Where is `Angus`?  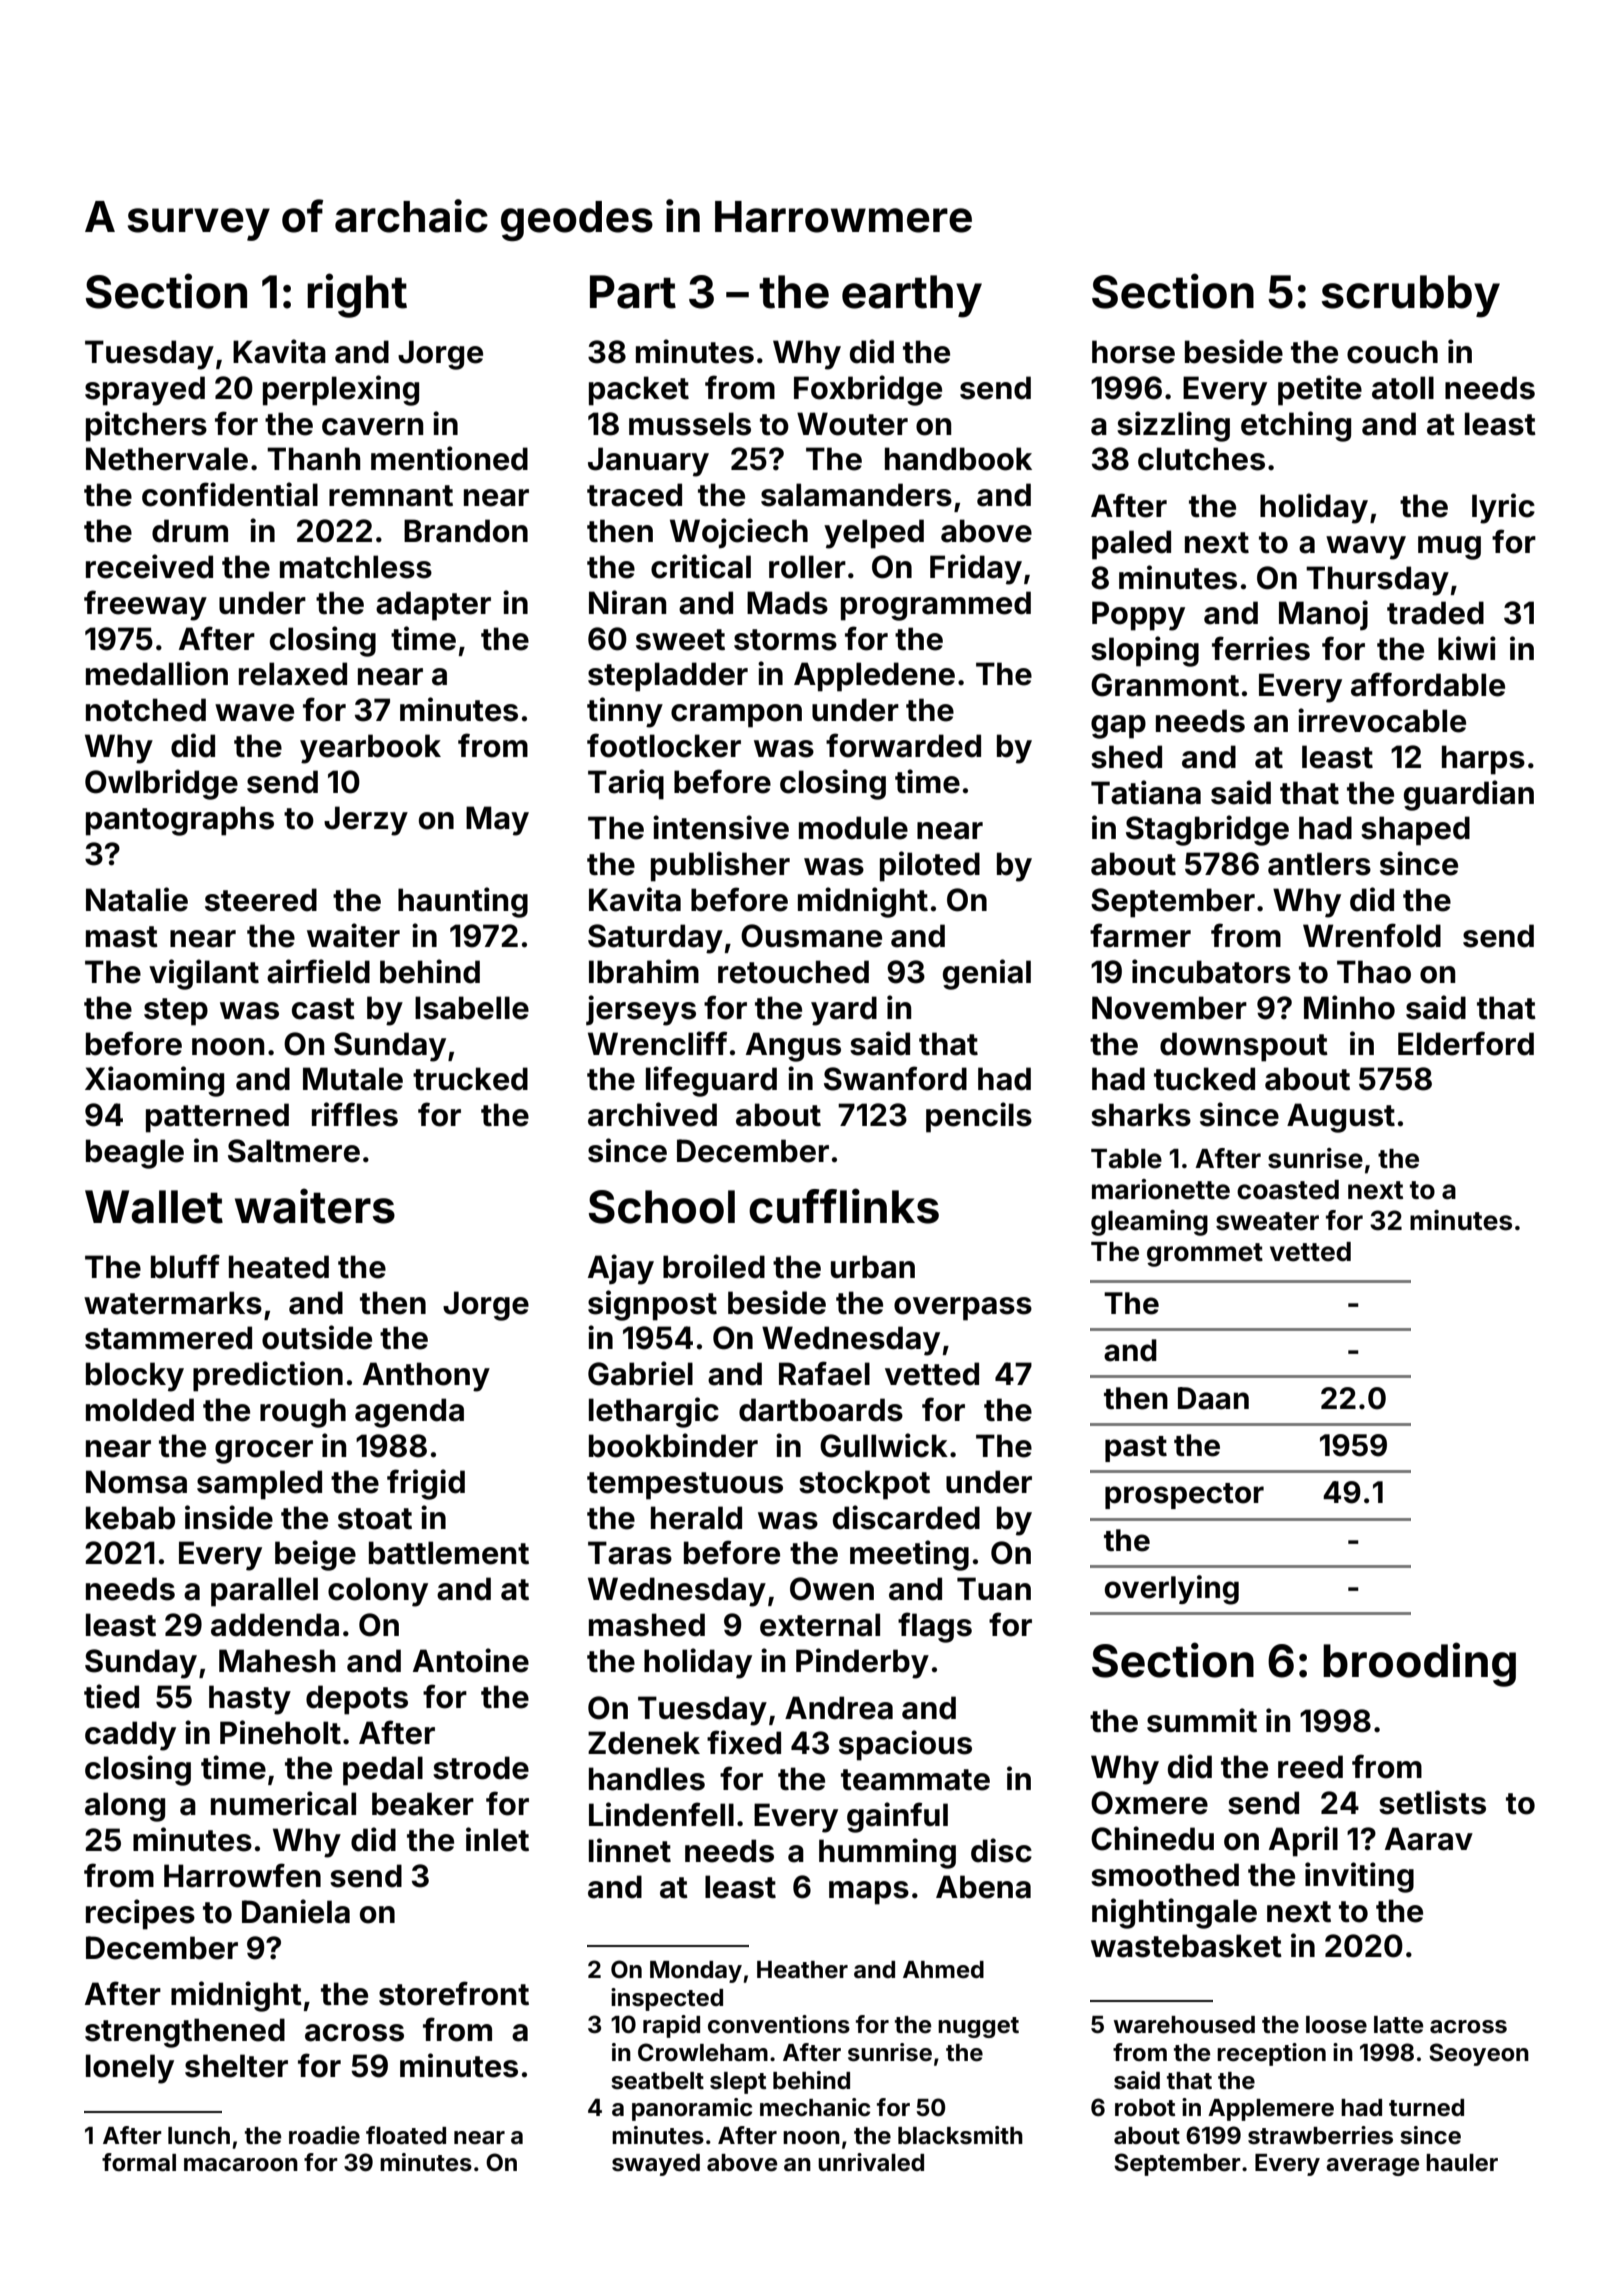
Angus is located at coordinates (793, 1047).
